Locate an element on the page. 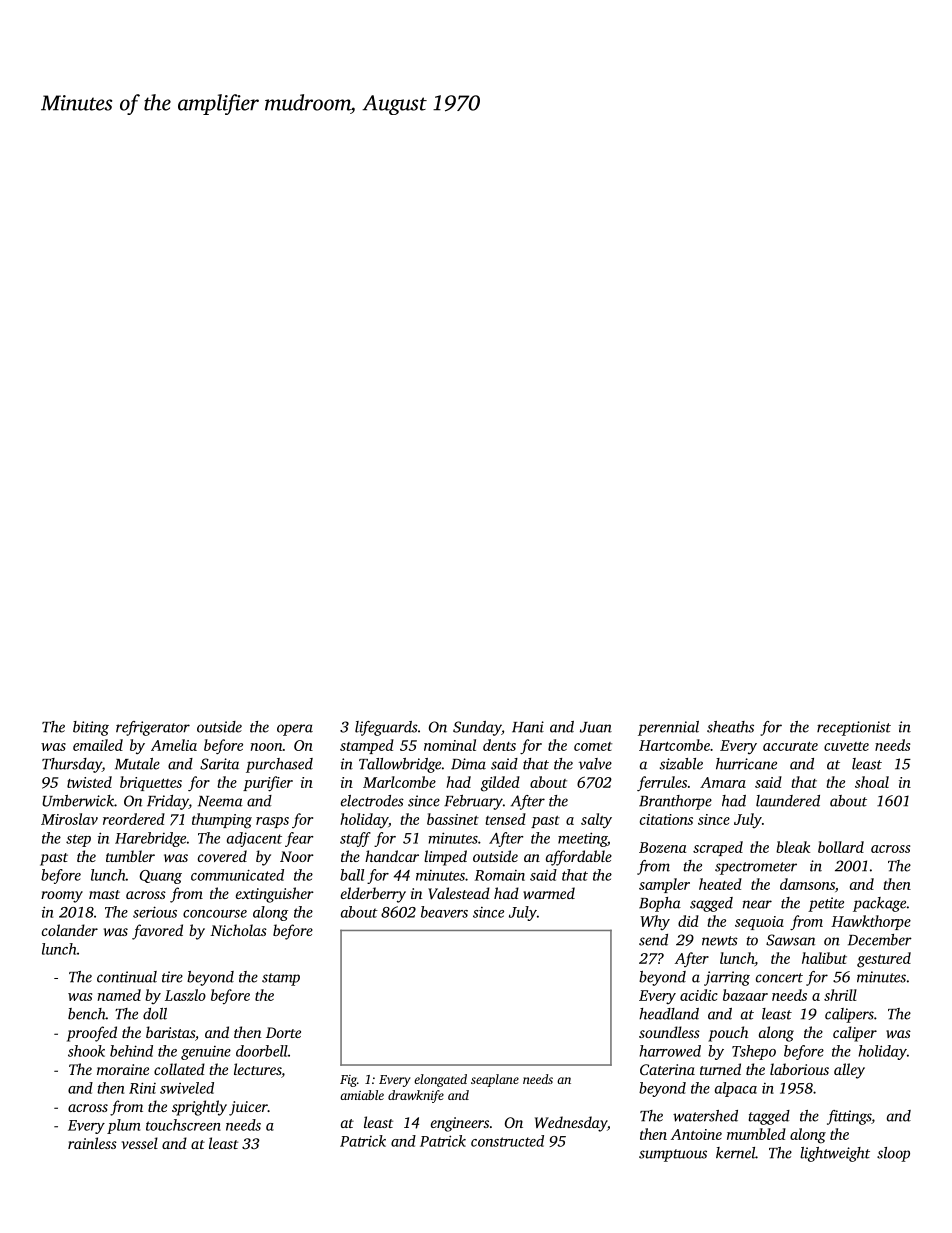 The height and width of the page is (1233, 952). Romain is located at coordinates (500, 875).
